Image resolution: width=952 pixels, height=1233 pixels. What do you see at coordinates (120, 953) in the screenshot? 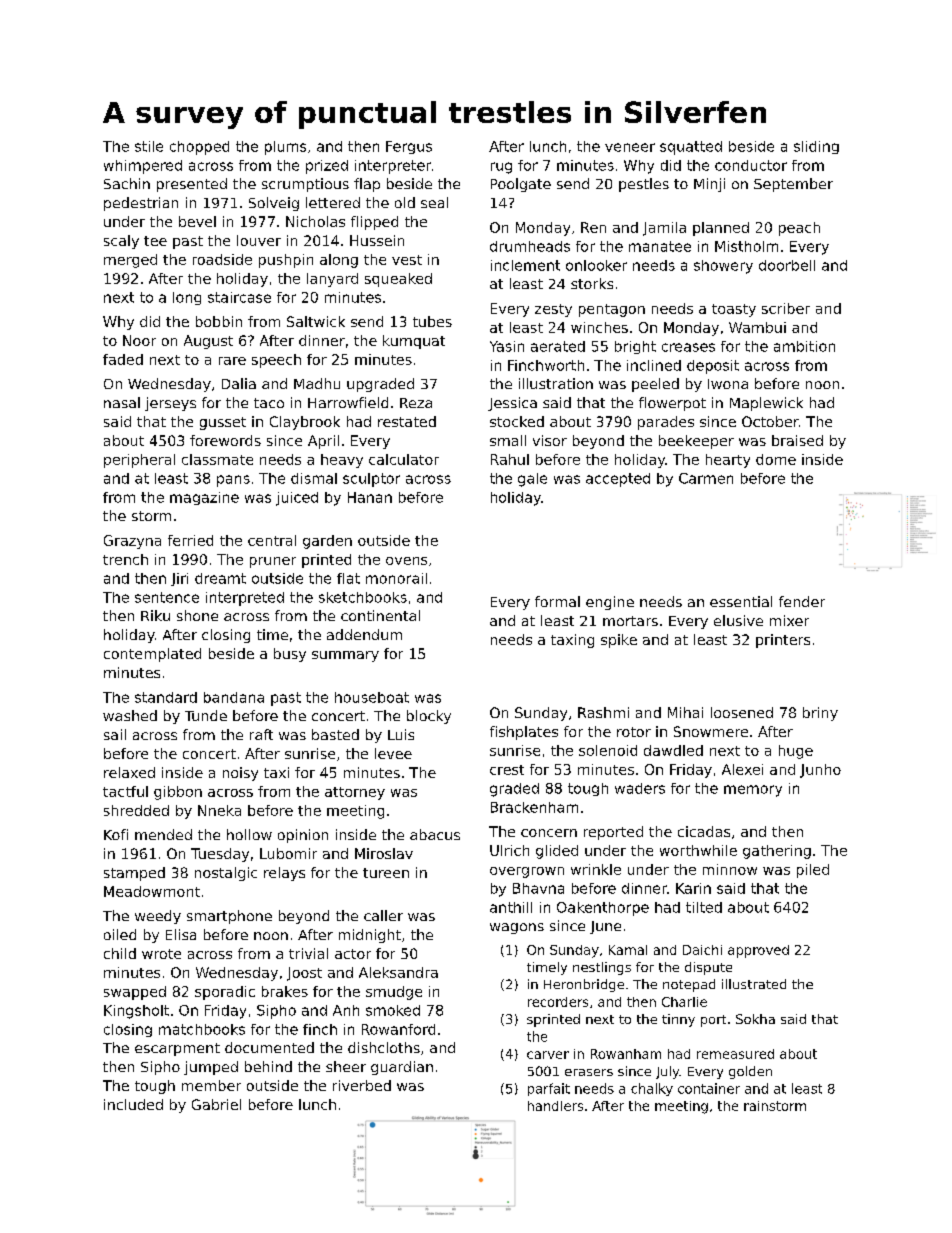
I see `child` at bounding box center [120, 953].
